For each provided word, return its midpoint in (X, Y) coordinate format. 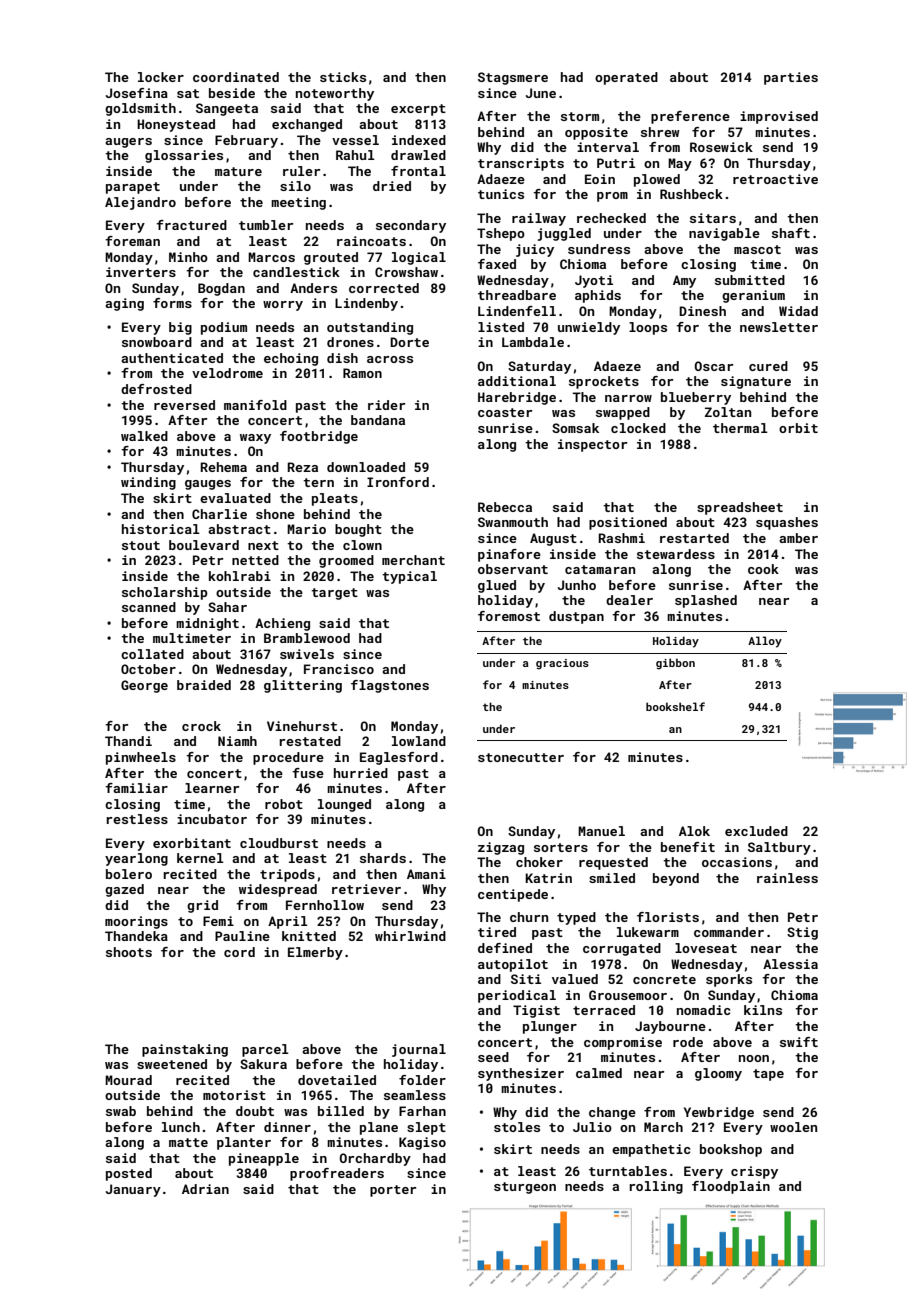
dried (392, 186)
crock (201, 726)
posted (129, 1174)
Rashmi (621, 538)
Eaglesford (399, 758)
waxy (255, 439)
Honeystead (176, 125)
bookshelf (675, 706)
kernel (200, 858)
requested (613, 863)
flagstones (390, 686)
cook (763, 569)
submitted (750, 280)
